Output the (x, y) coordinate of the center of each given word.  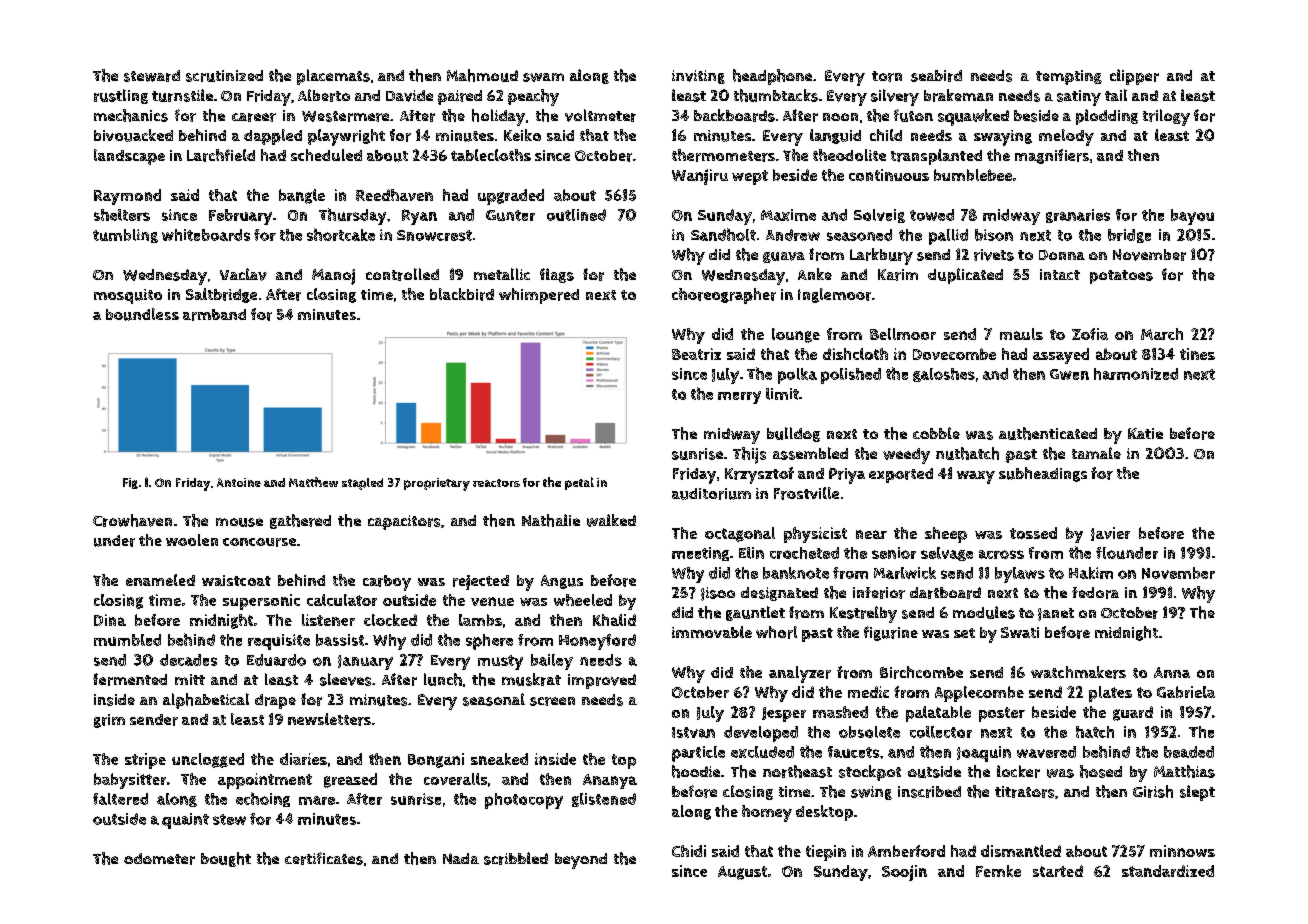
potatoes (1121, 277)
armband (214, 315)
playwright (346, 137)
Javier (1110, 534)
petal (579, 483)
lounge (796, 335)
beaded (1189, 752)
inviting (698, 77)
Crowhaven (132, 520)
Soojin (904, 873)
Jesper (784, 714)
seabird (936, 76)
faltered (120, 799)
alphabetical (206, 701)
